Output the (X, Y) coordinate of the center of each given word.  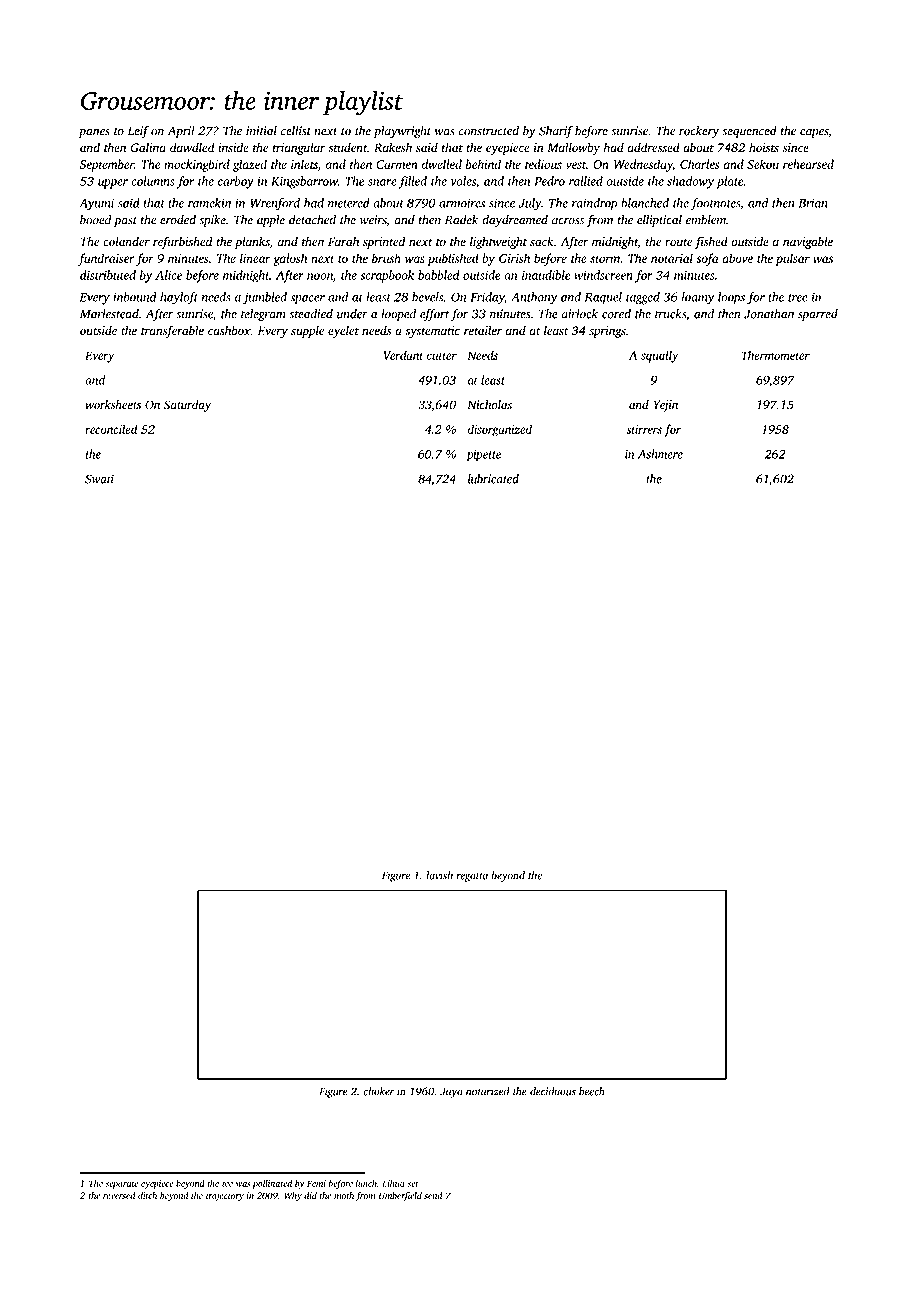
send (433, 1195)
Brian (813, 203)
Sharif (556, 131)
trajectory (225, 1196)
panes (94, 133)
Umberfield (400, 1196)
